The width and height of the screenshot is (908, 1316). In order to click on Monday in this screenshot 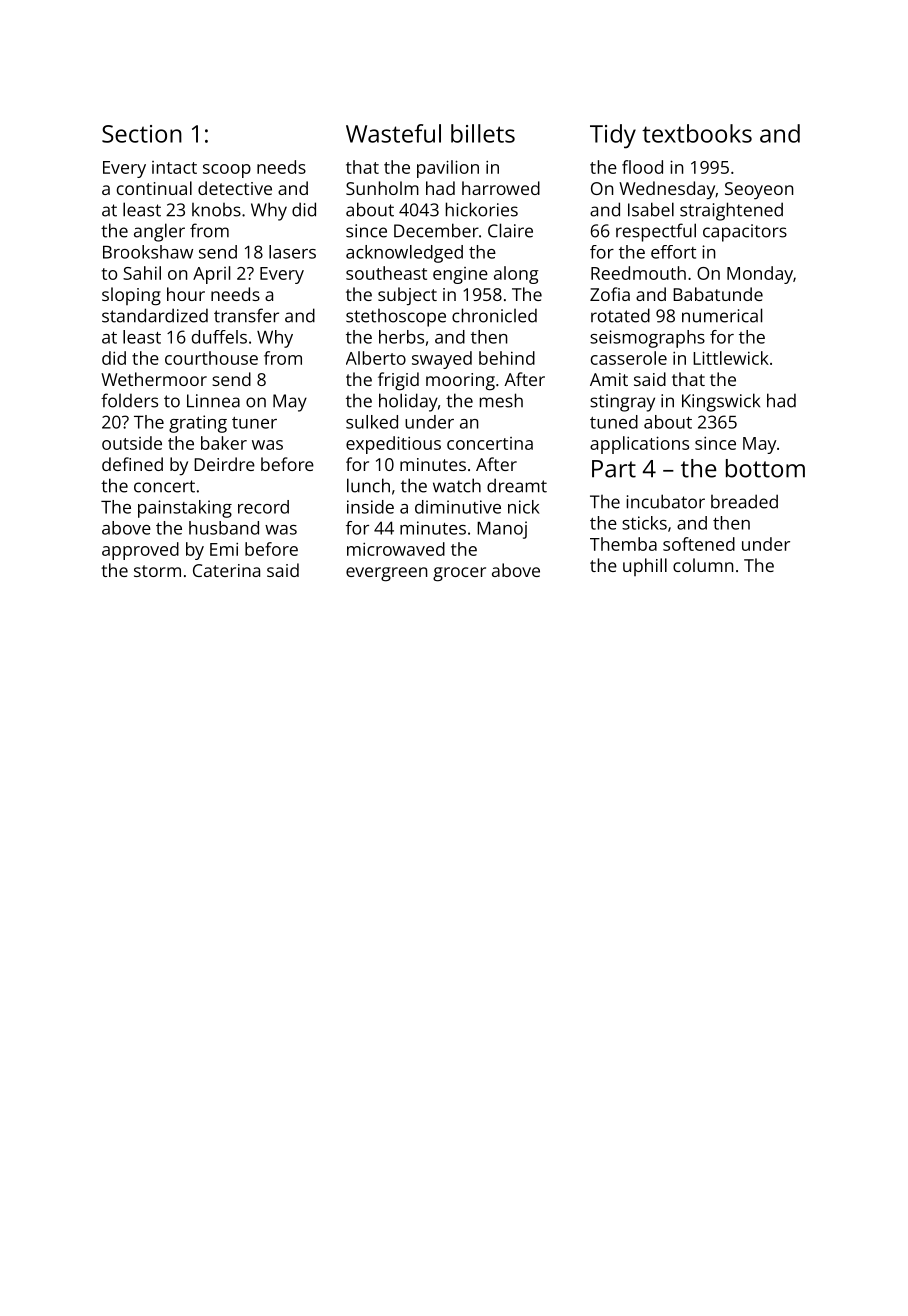, I will do `click(760, 275)`.
